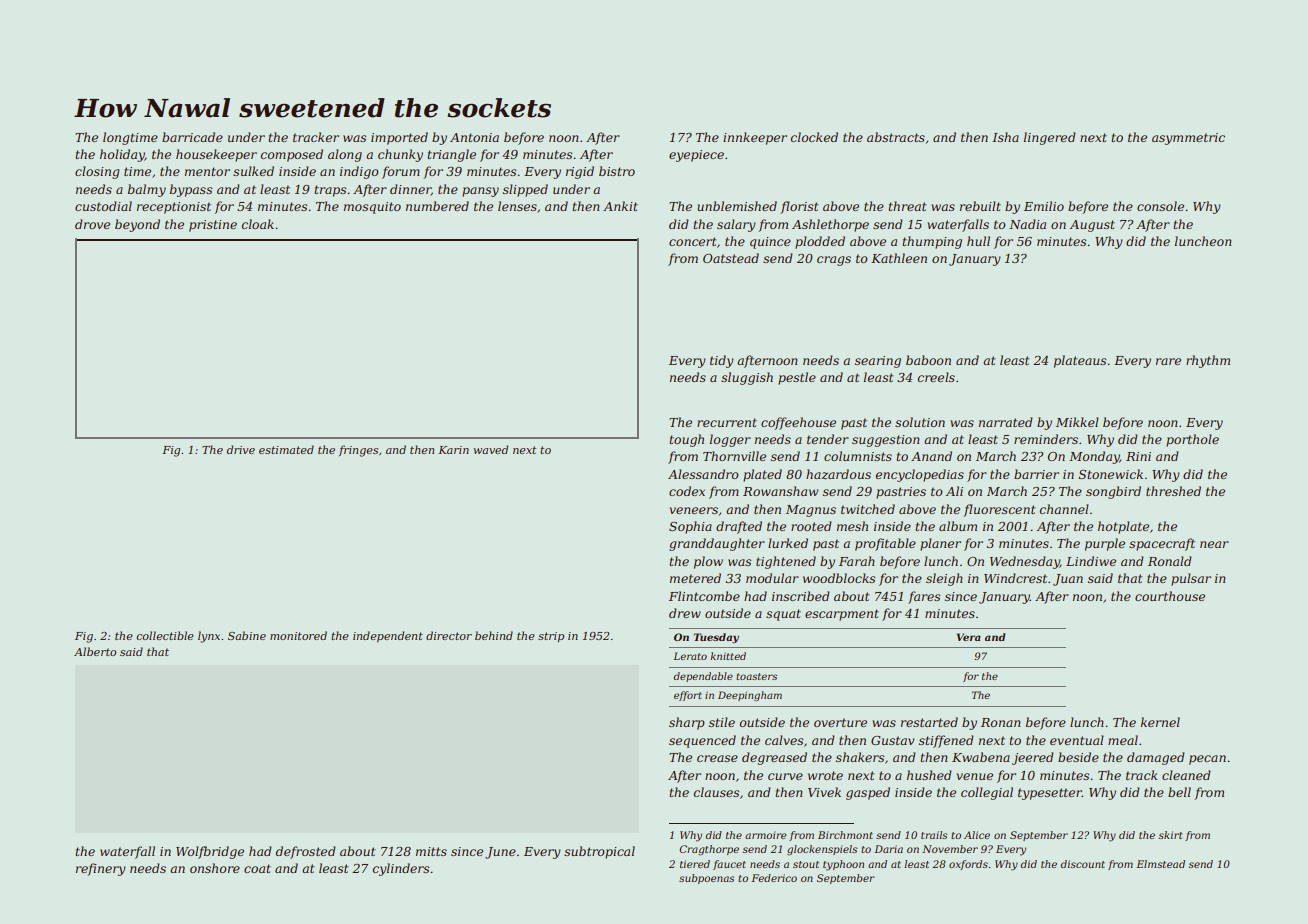  I want to click on collectible, so click(165, 635).
